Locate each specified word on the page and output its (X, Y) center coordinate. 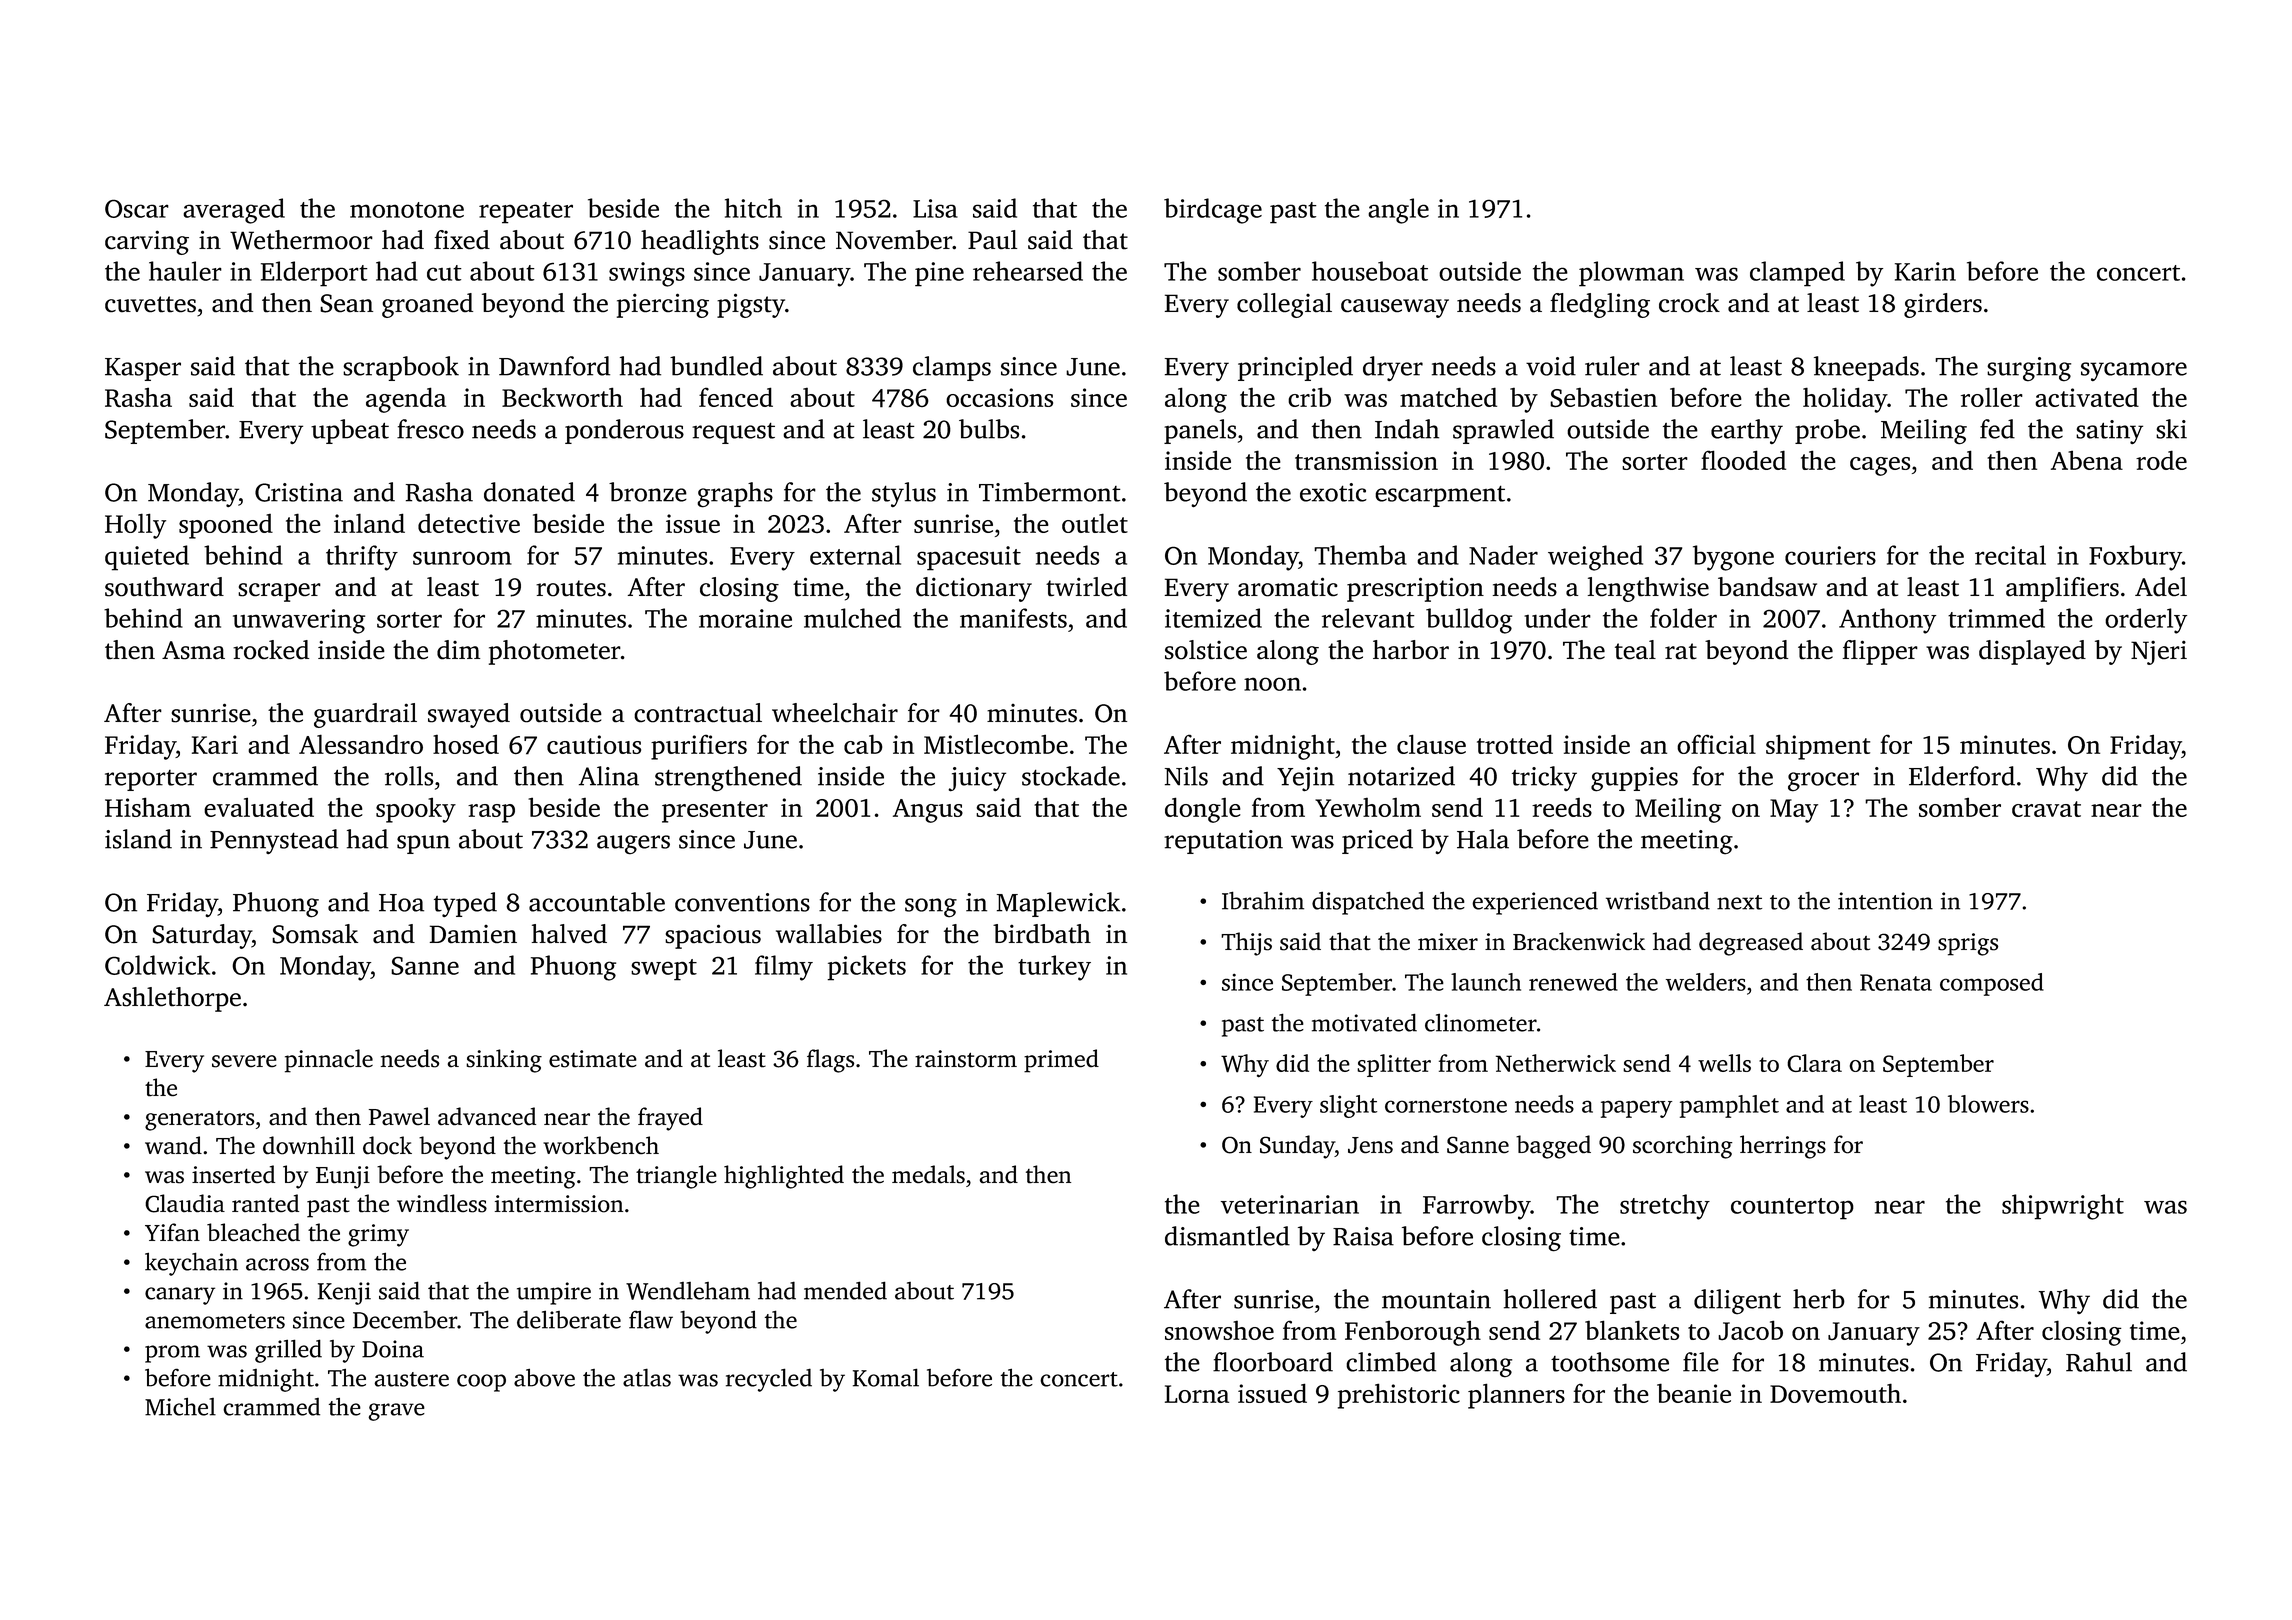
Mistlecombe (996, 744)
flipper (1880, 652)
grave (396, 1412)
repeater (526, 213)
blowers (1988, 1104)
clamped (1797, 274)
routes (571, 588)
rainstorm (966, 1059)
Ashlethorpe (172, 999)
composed (1992, 984)
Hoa (401, 903)
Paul (992, 239)
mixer (1448, 941)
